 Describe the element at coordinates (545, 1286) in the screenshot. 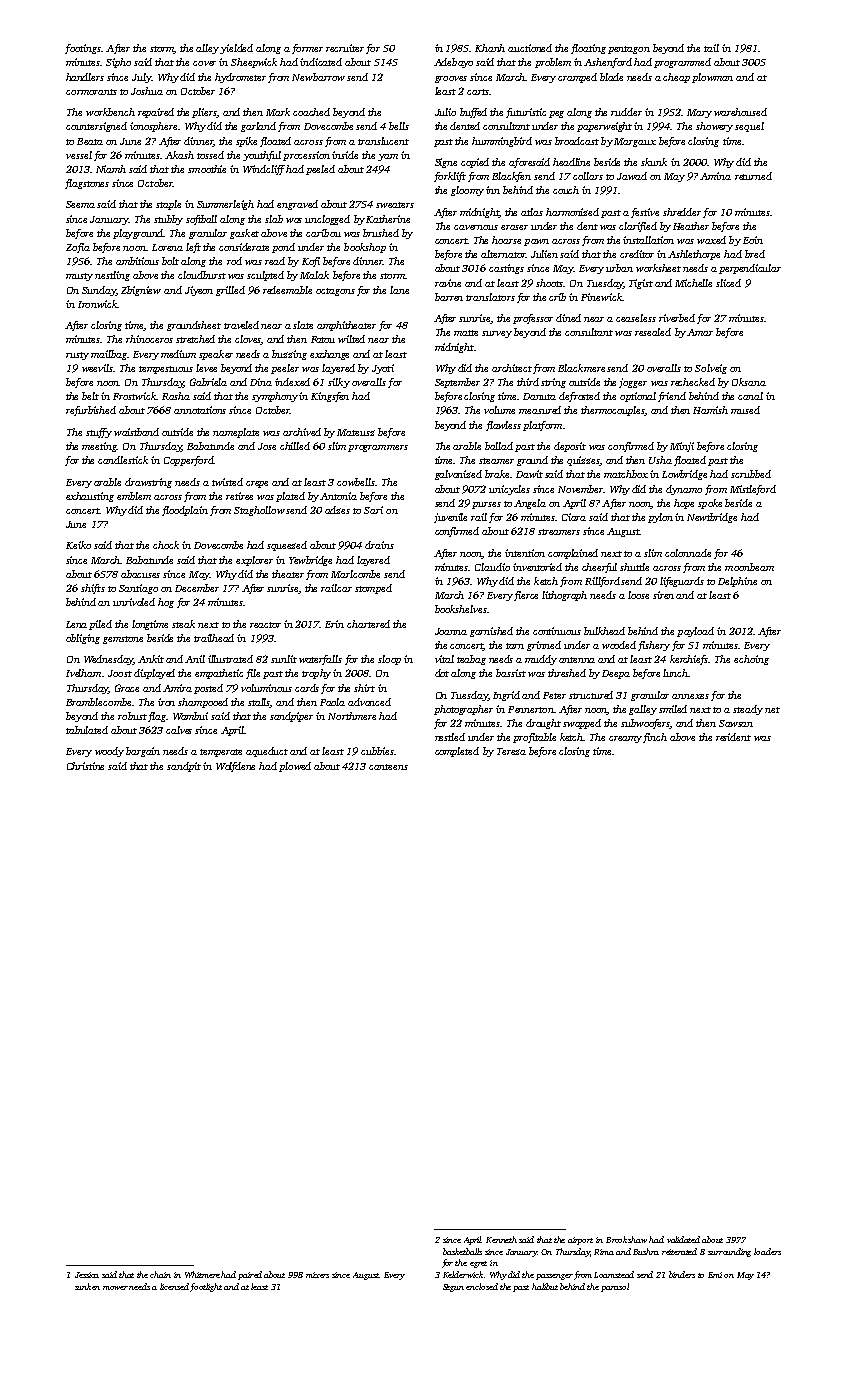

I see `halibut` at that location.
